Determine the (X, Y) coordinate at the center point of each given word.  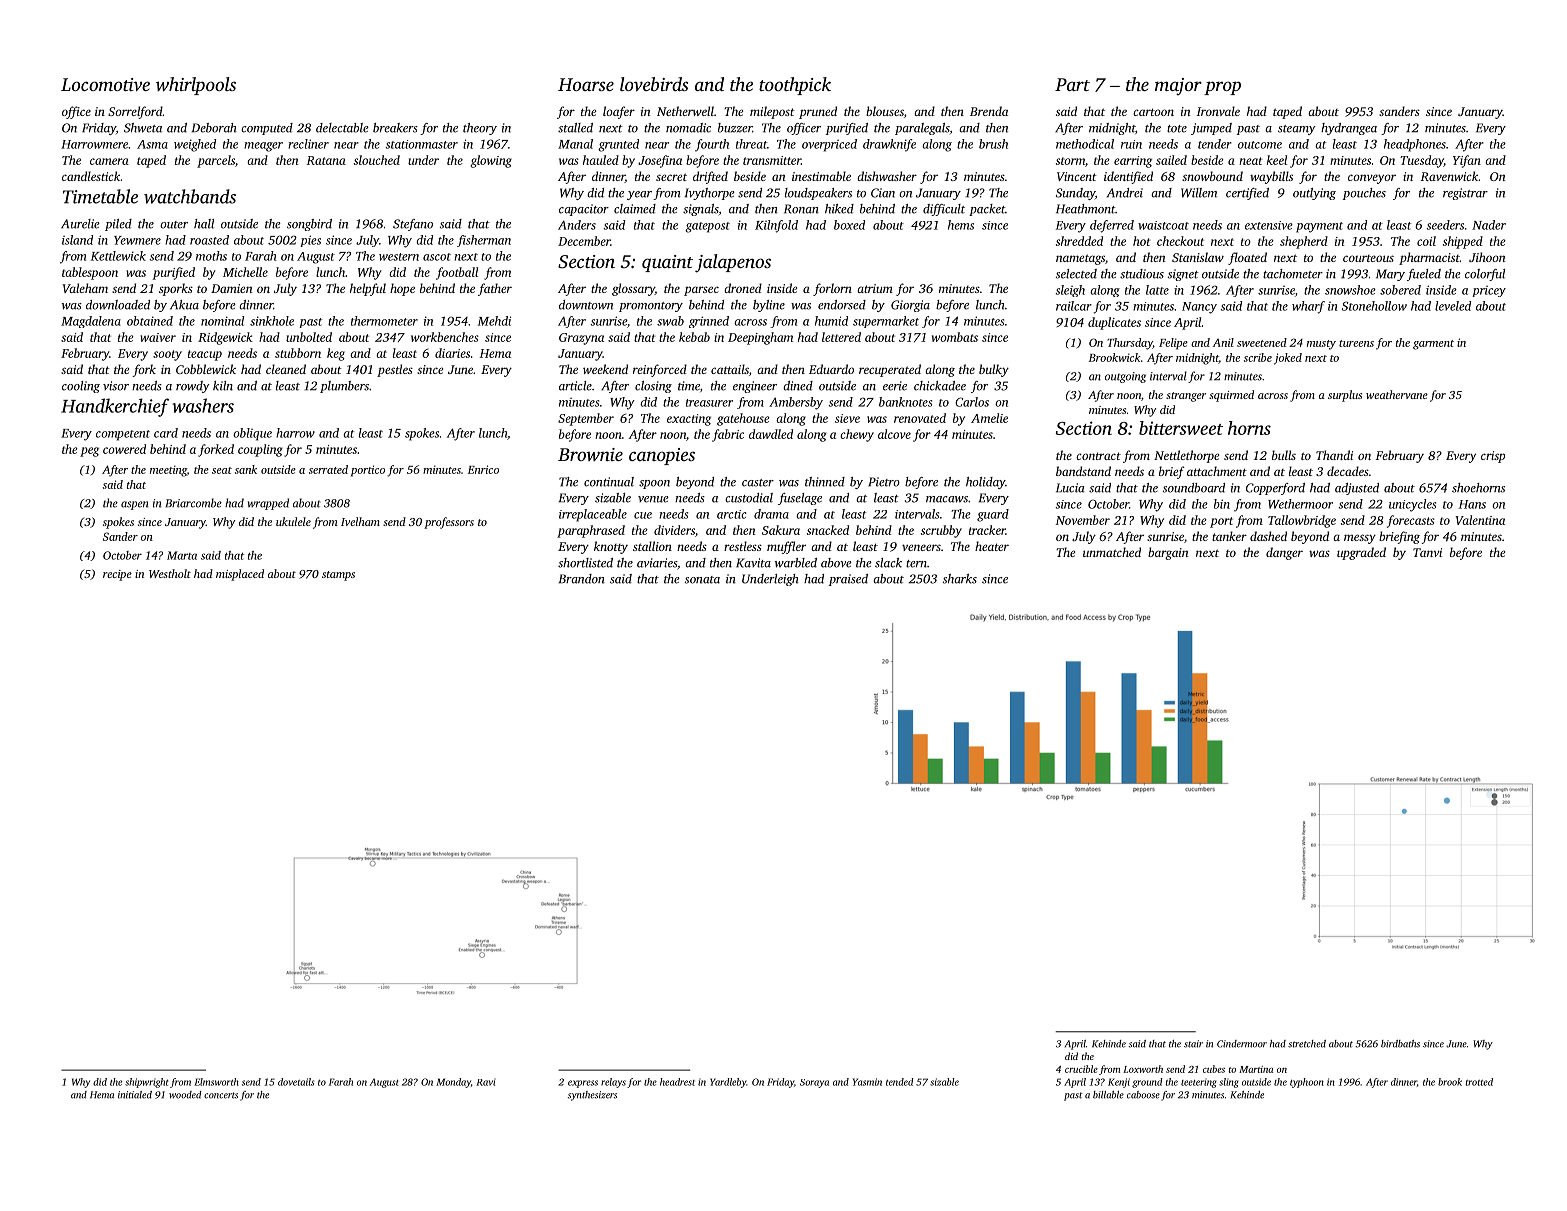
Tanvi (1427, 552)
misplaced (240, 575)
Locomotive (105, 84)
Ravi (486, 1082)
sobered (1400, 290)
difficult (944, 210)
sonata (702, 580)
